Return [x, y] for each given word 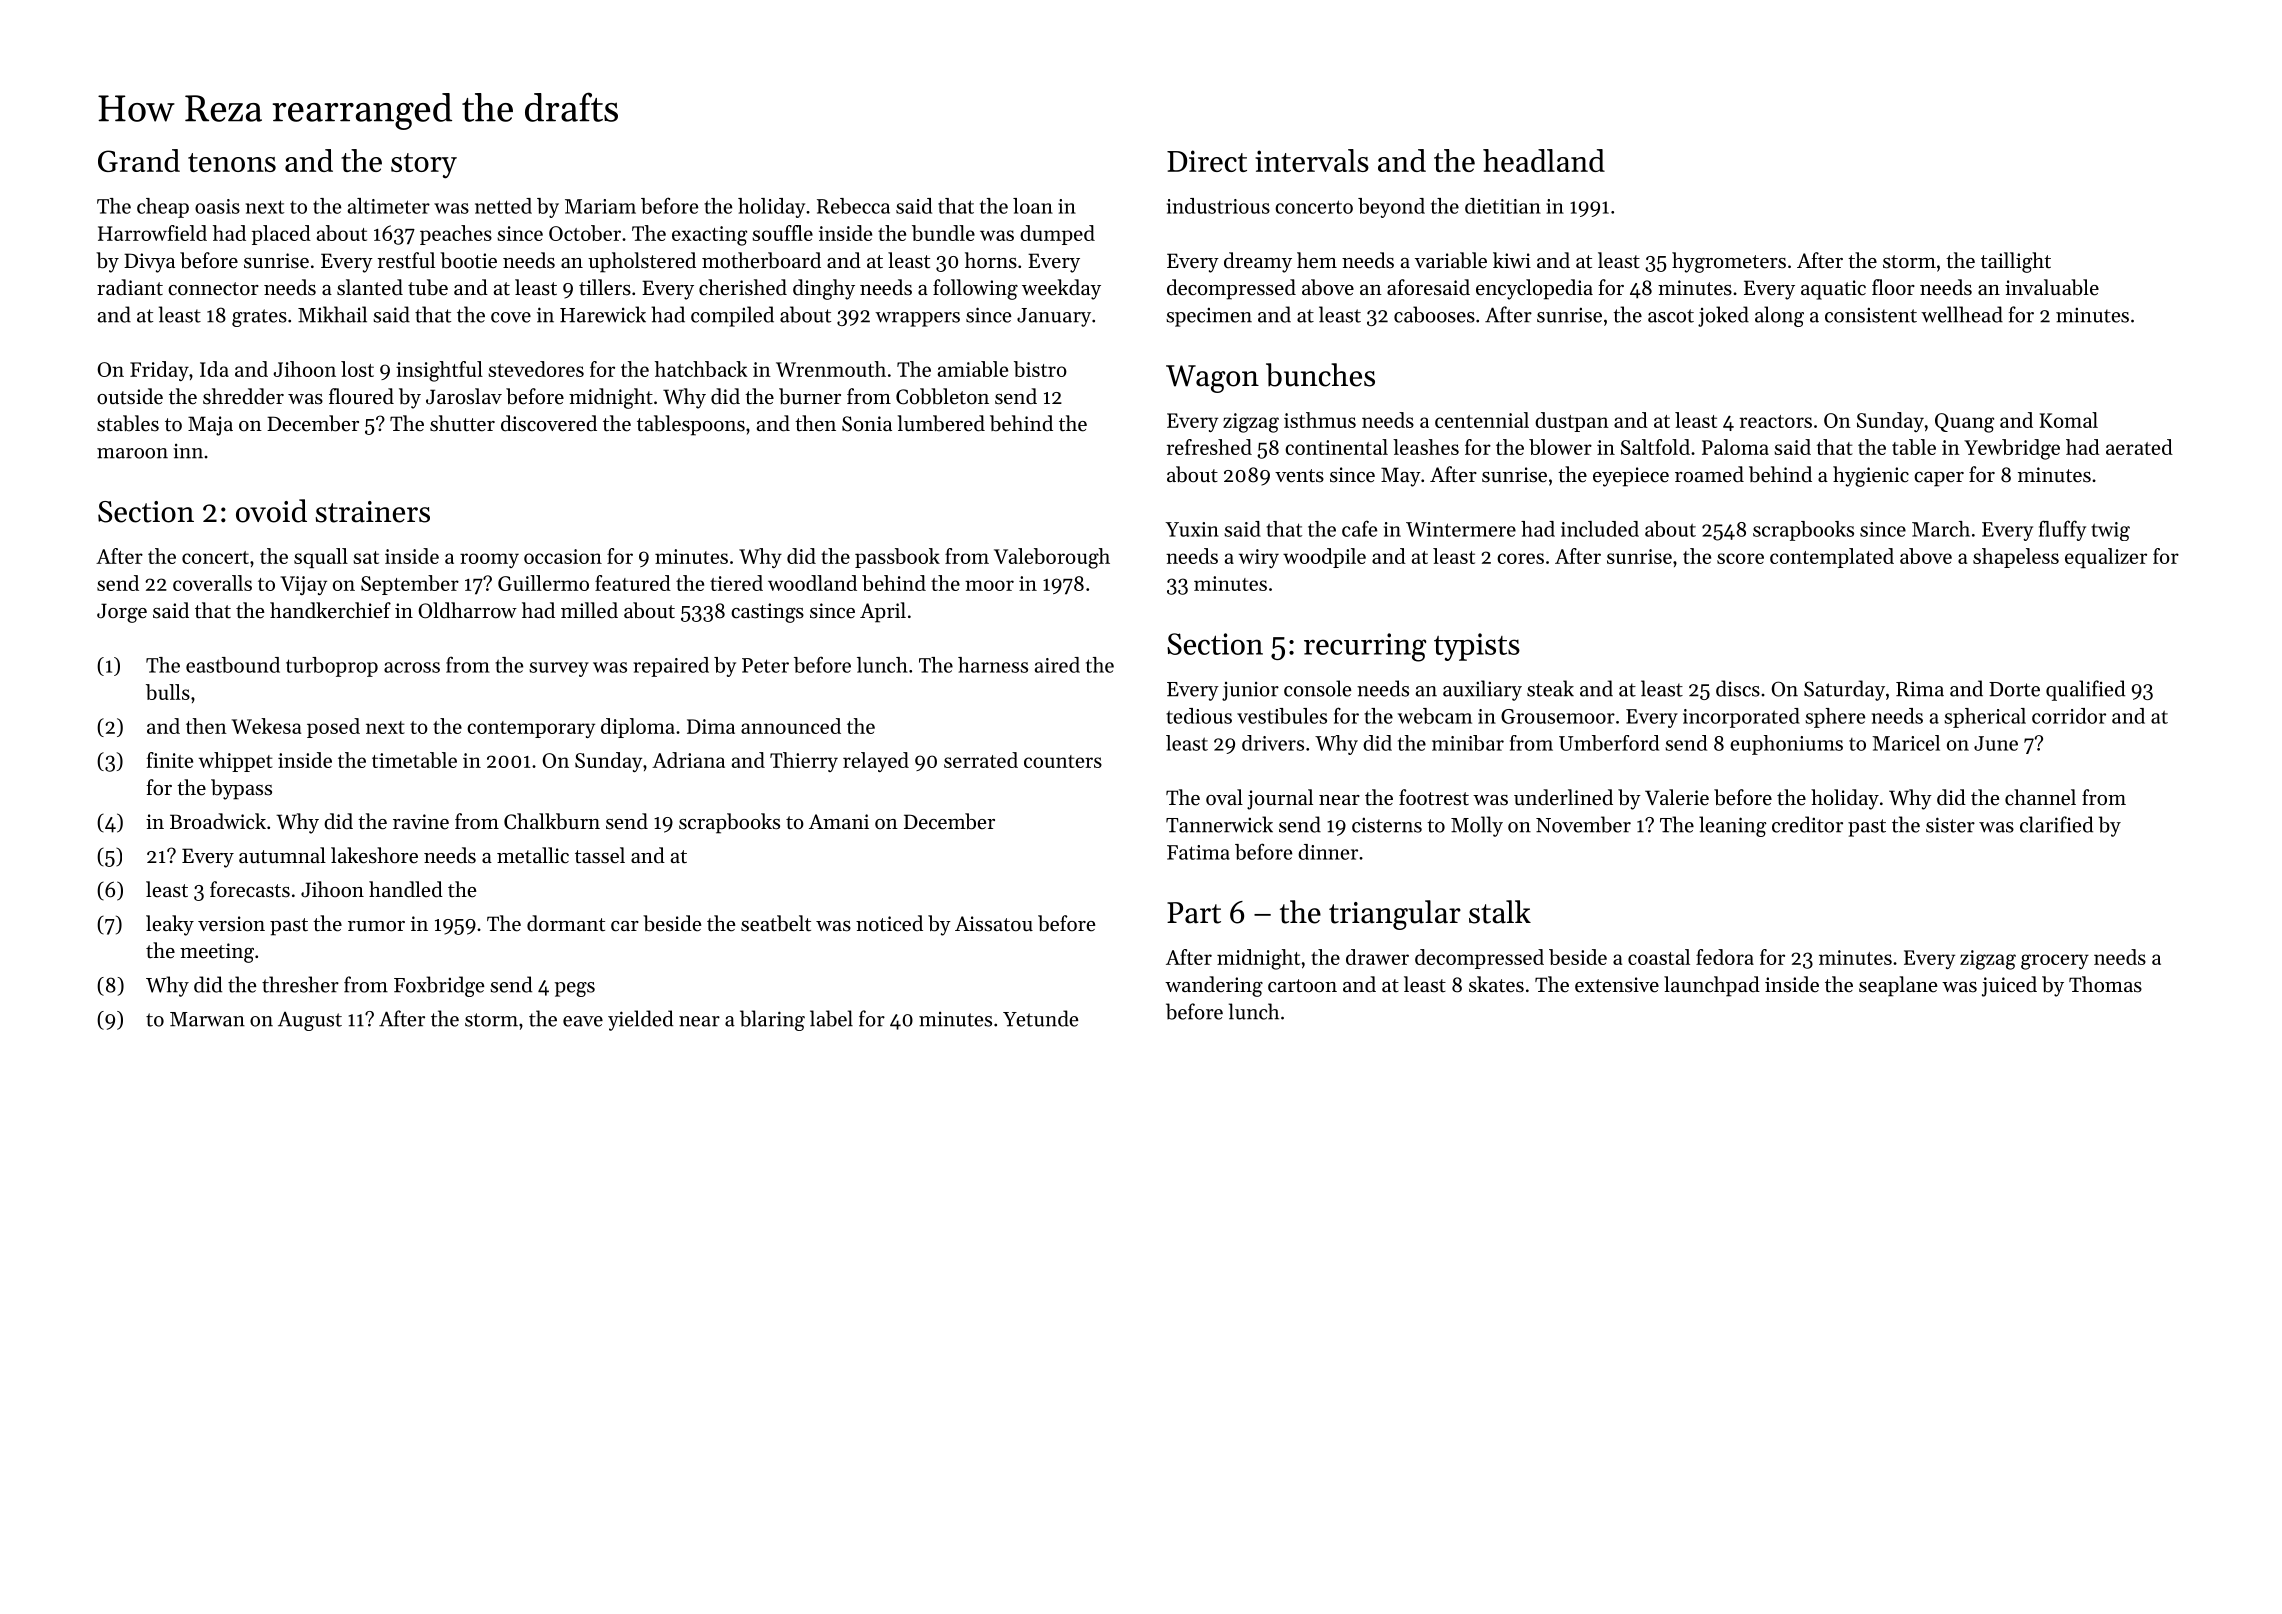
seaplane [1898, 986]
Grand [139, 160]
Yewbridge [2012, 449]
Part [1194, 913]
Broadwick [218, 821]
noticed [889, 923]
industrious [1218, 206]
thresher [300, 984]
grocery [2055, 962]
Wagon [1212, 379]
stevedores [536, 369]
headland [1544, 160]
